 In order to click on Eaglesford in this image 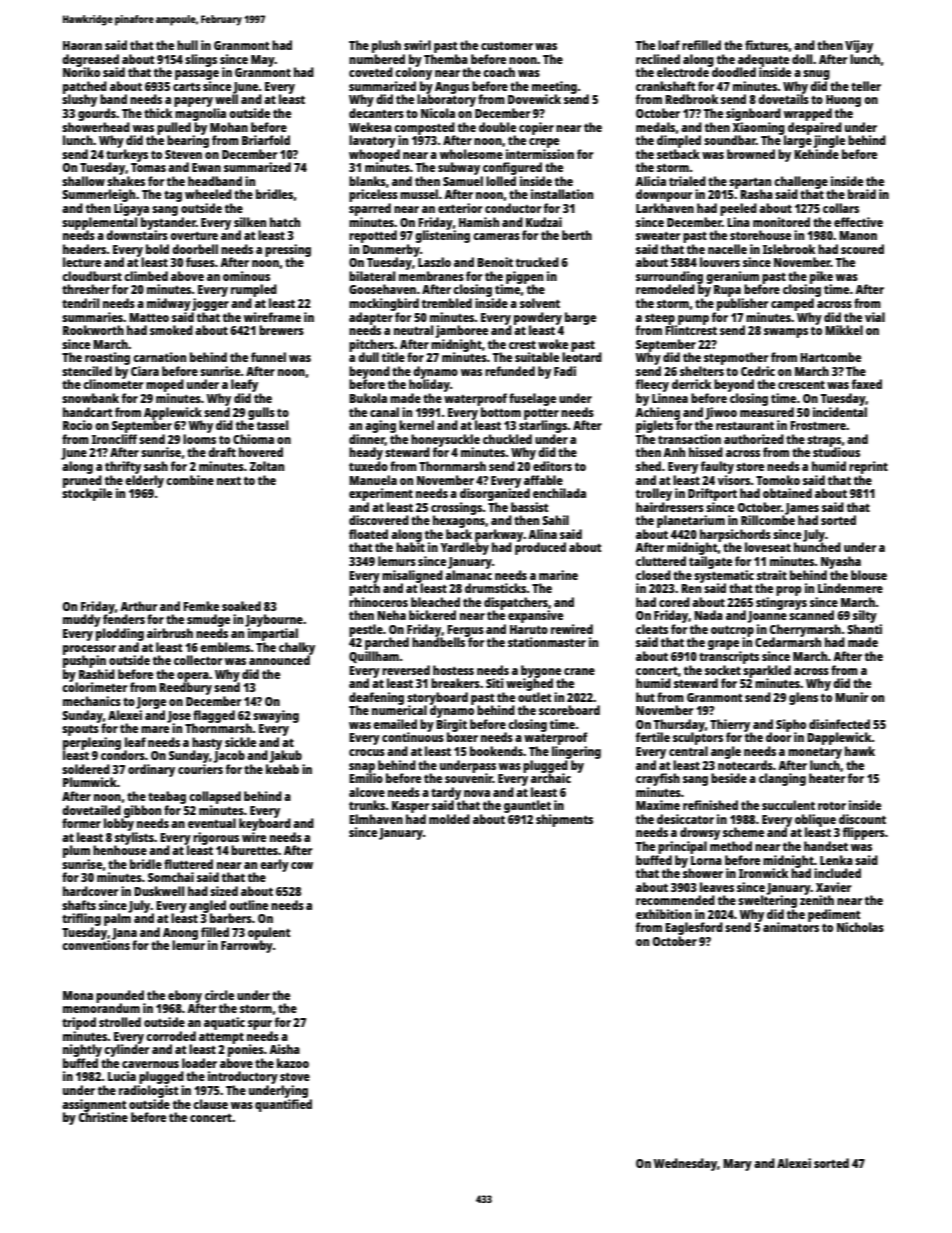, I will do `click(694, 928)`.
